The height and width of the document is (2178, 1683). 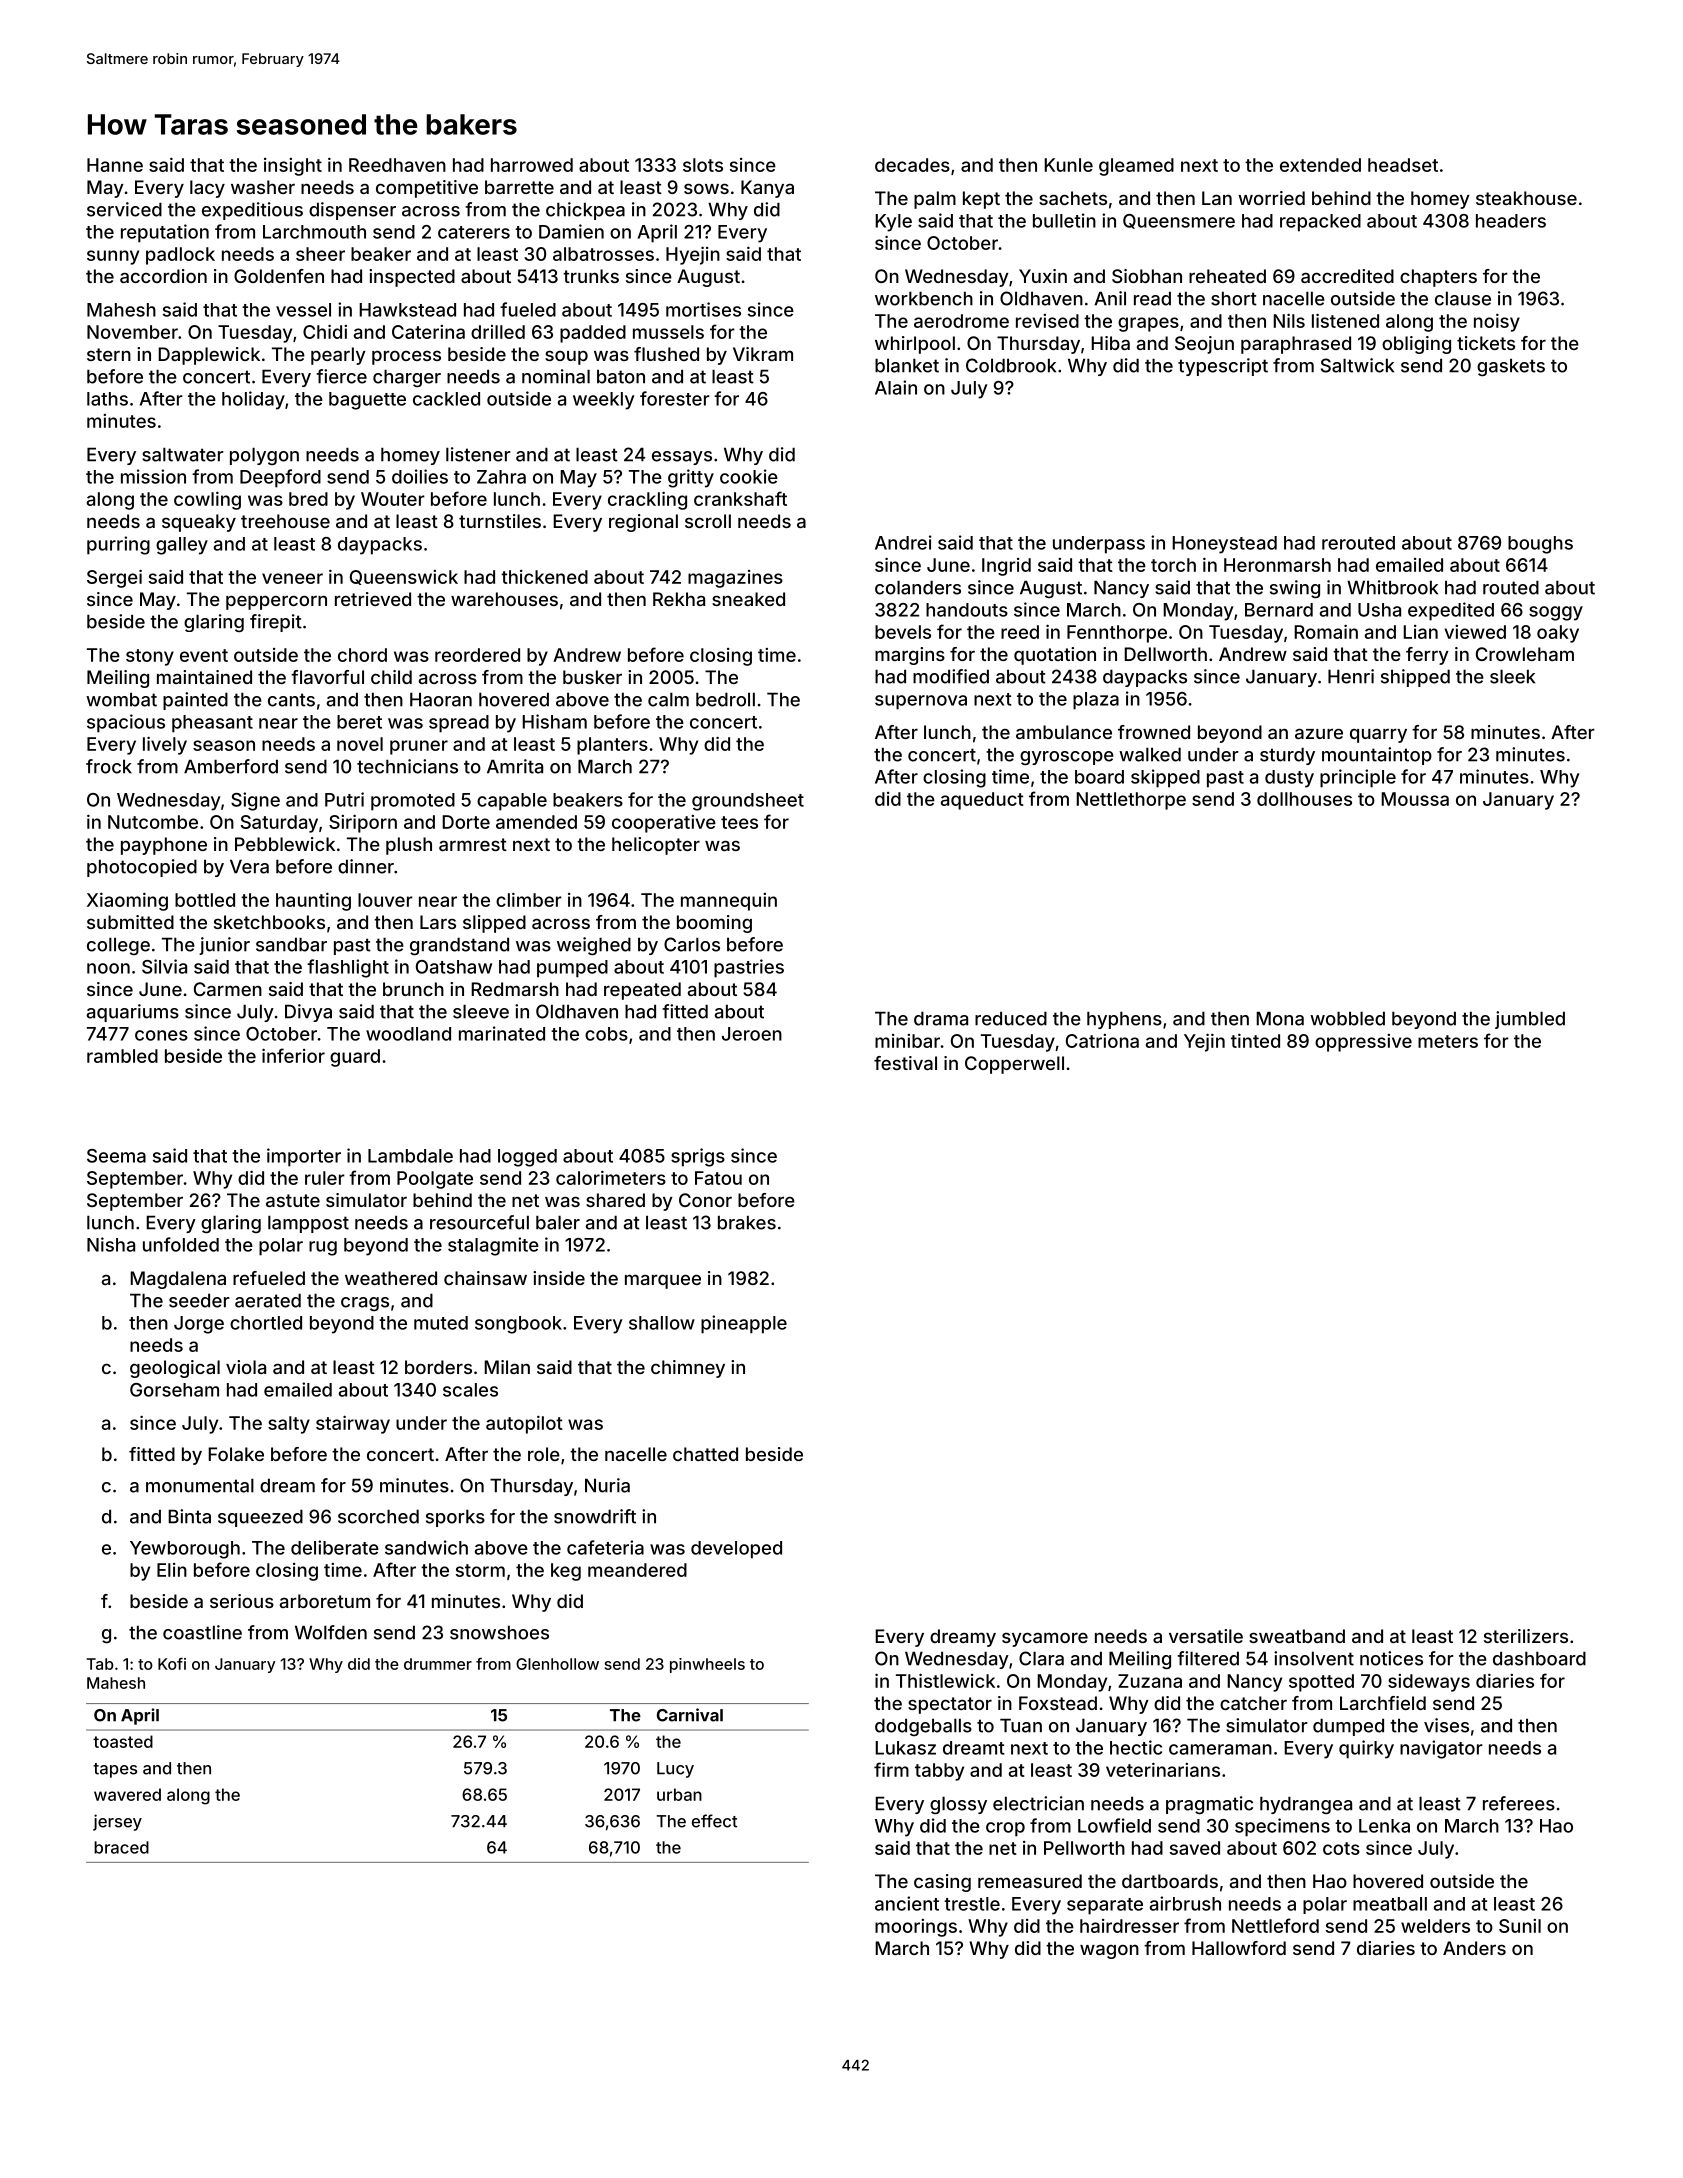 What do you see at coordinates (1165, 654) in the document?
I see `Dellworth` at bounding box center [1165, 654].
